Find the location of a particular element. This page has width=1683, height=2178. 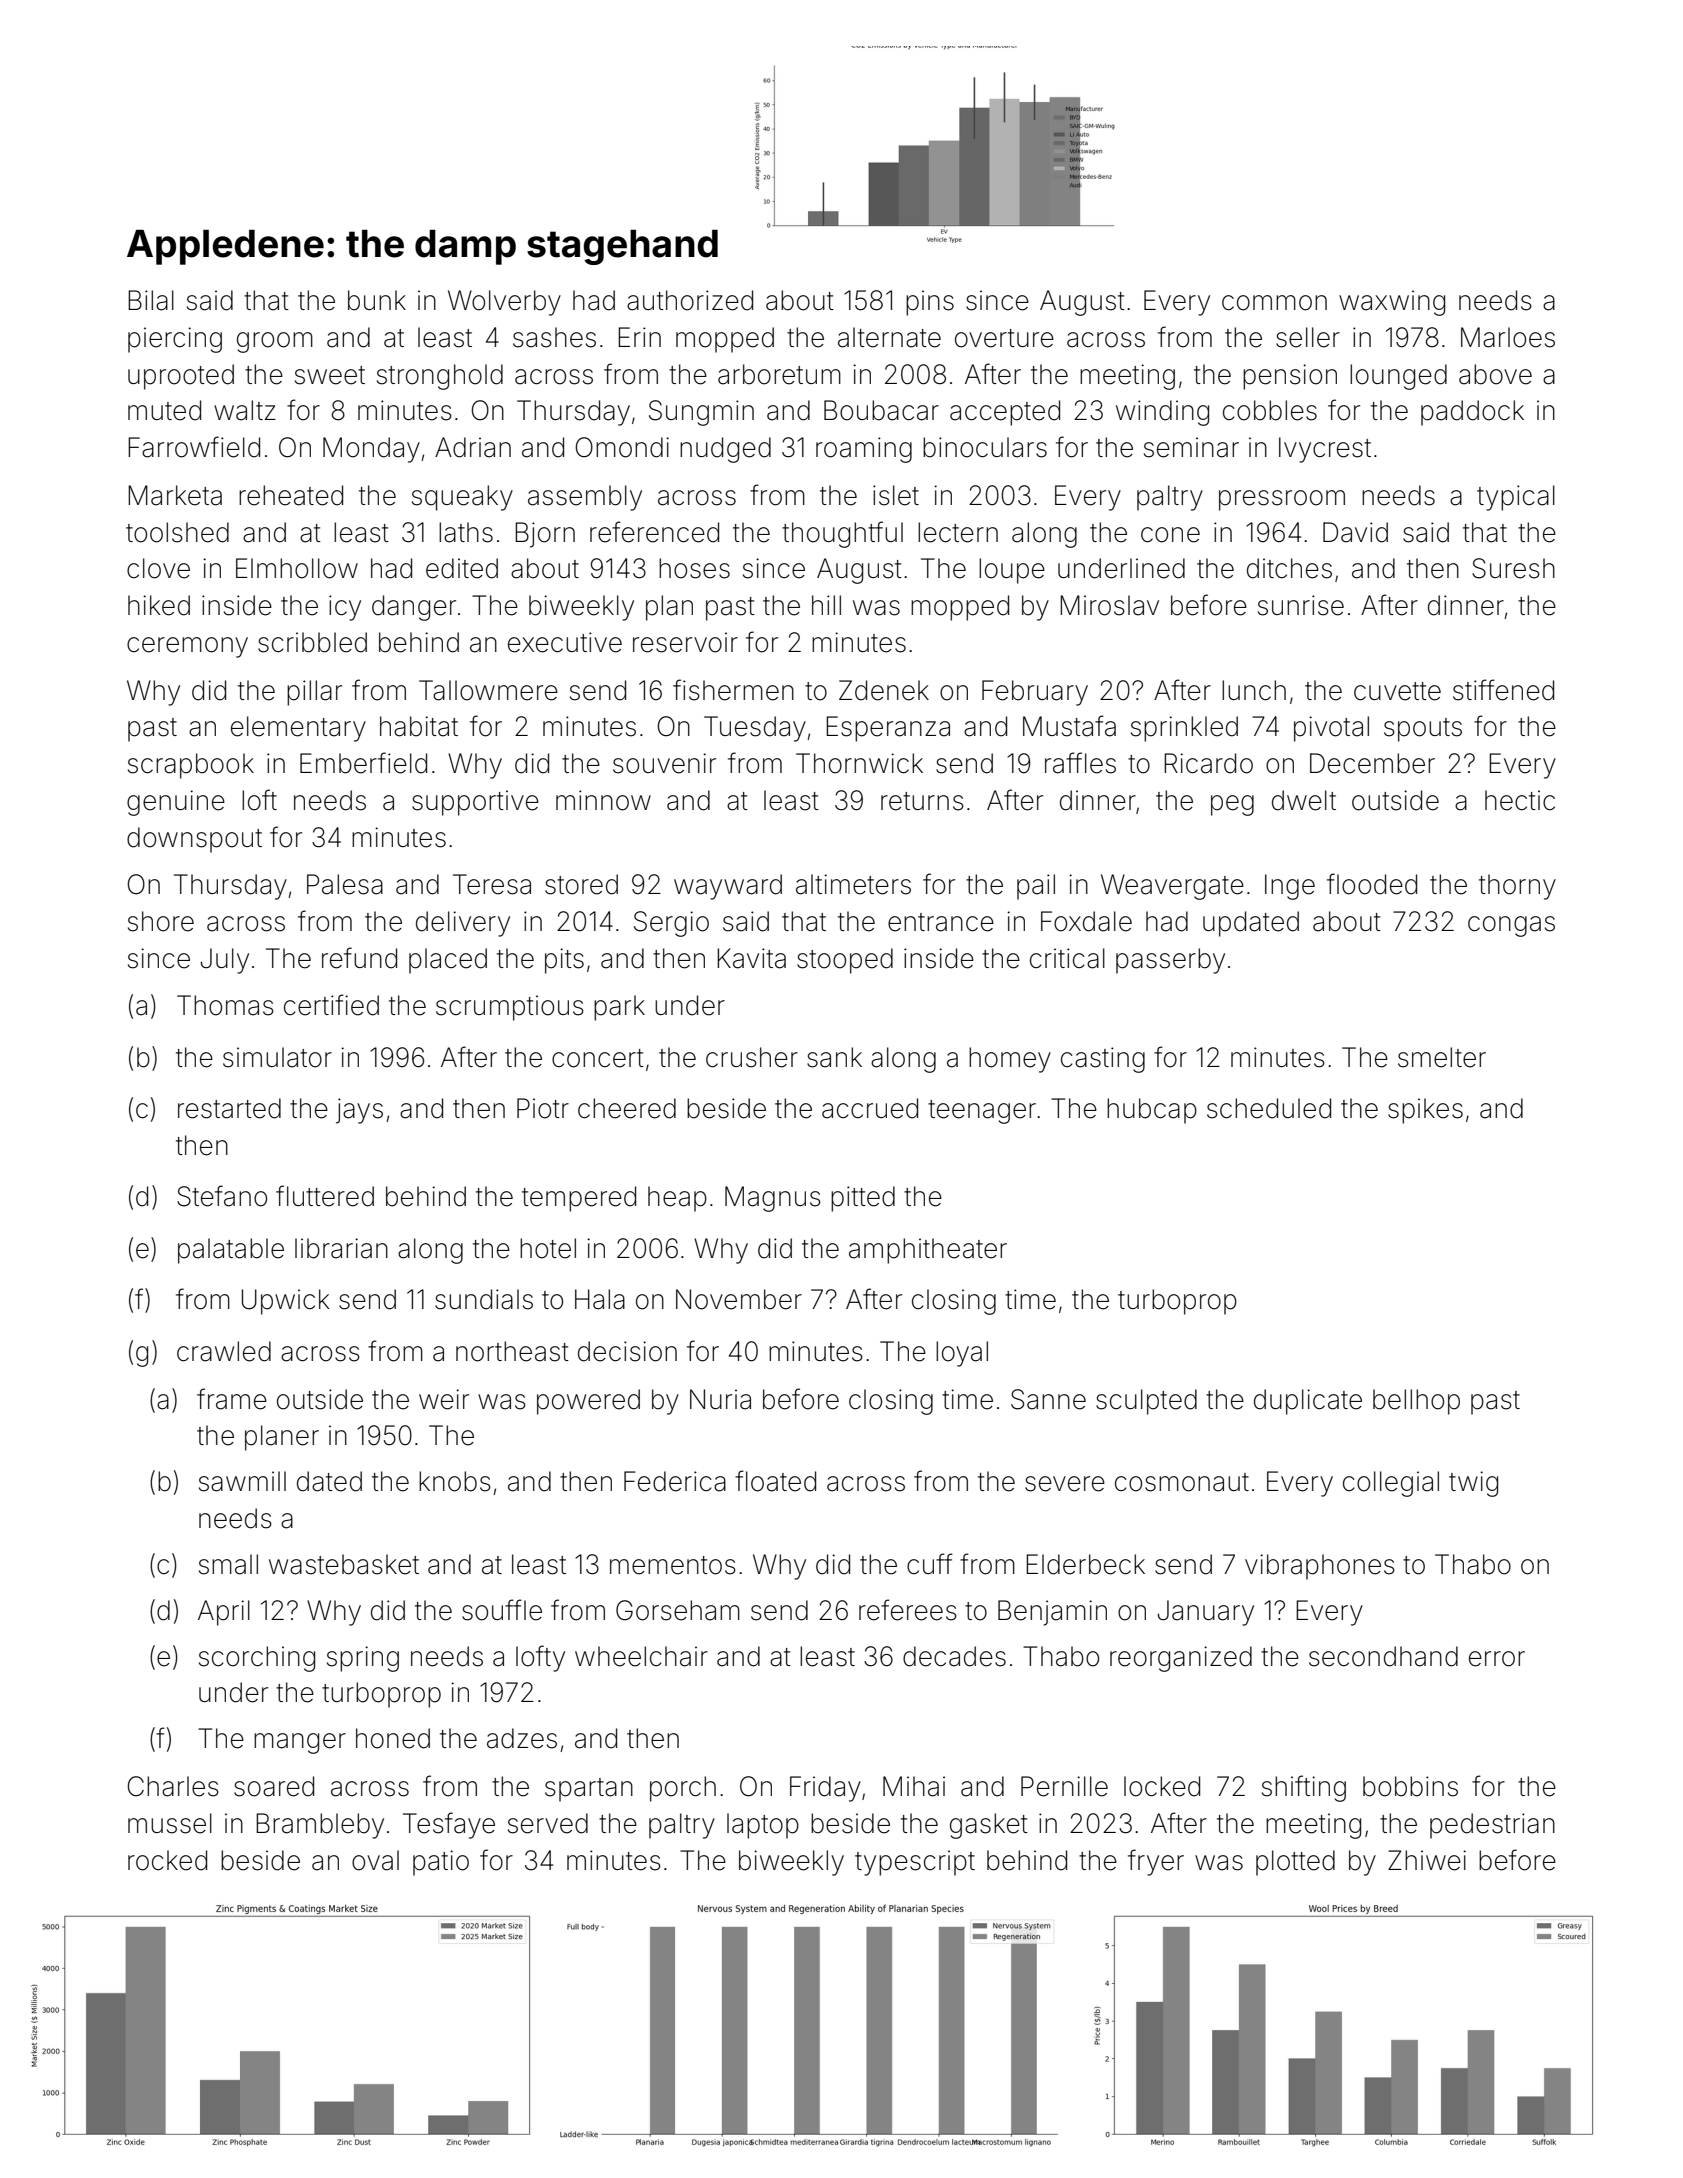

sank is located at coordinates (834, 1057).
